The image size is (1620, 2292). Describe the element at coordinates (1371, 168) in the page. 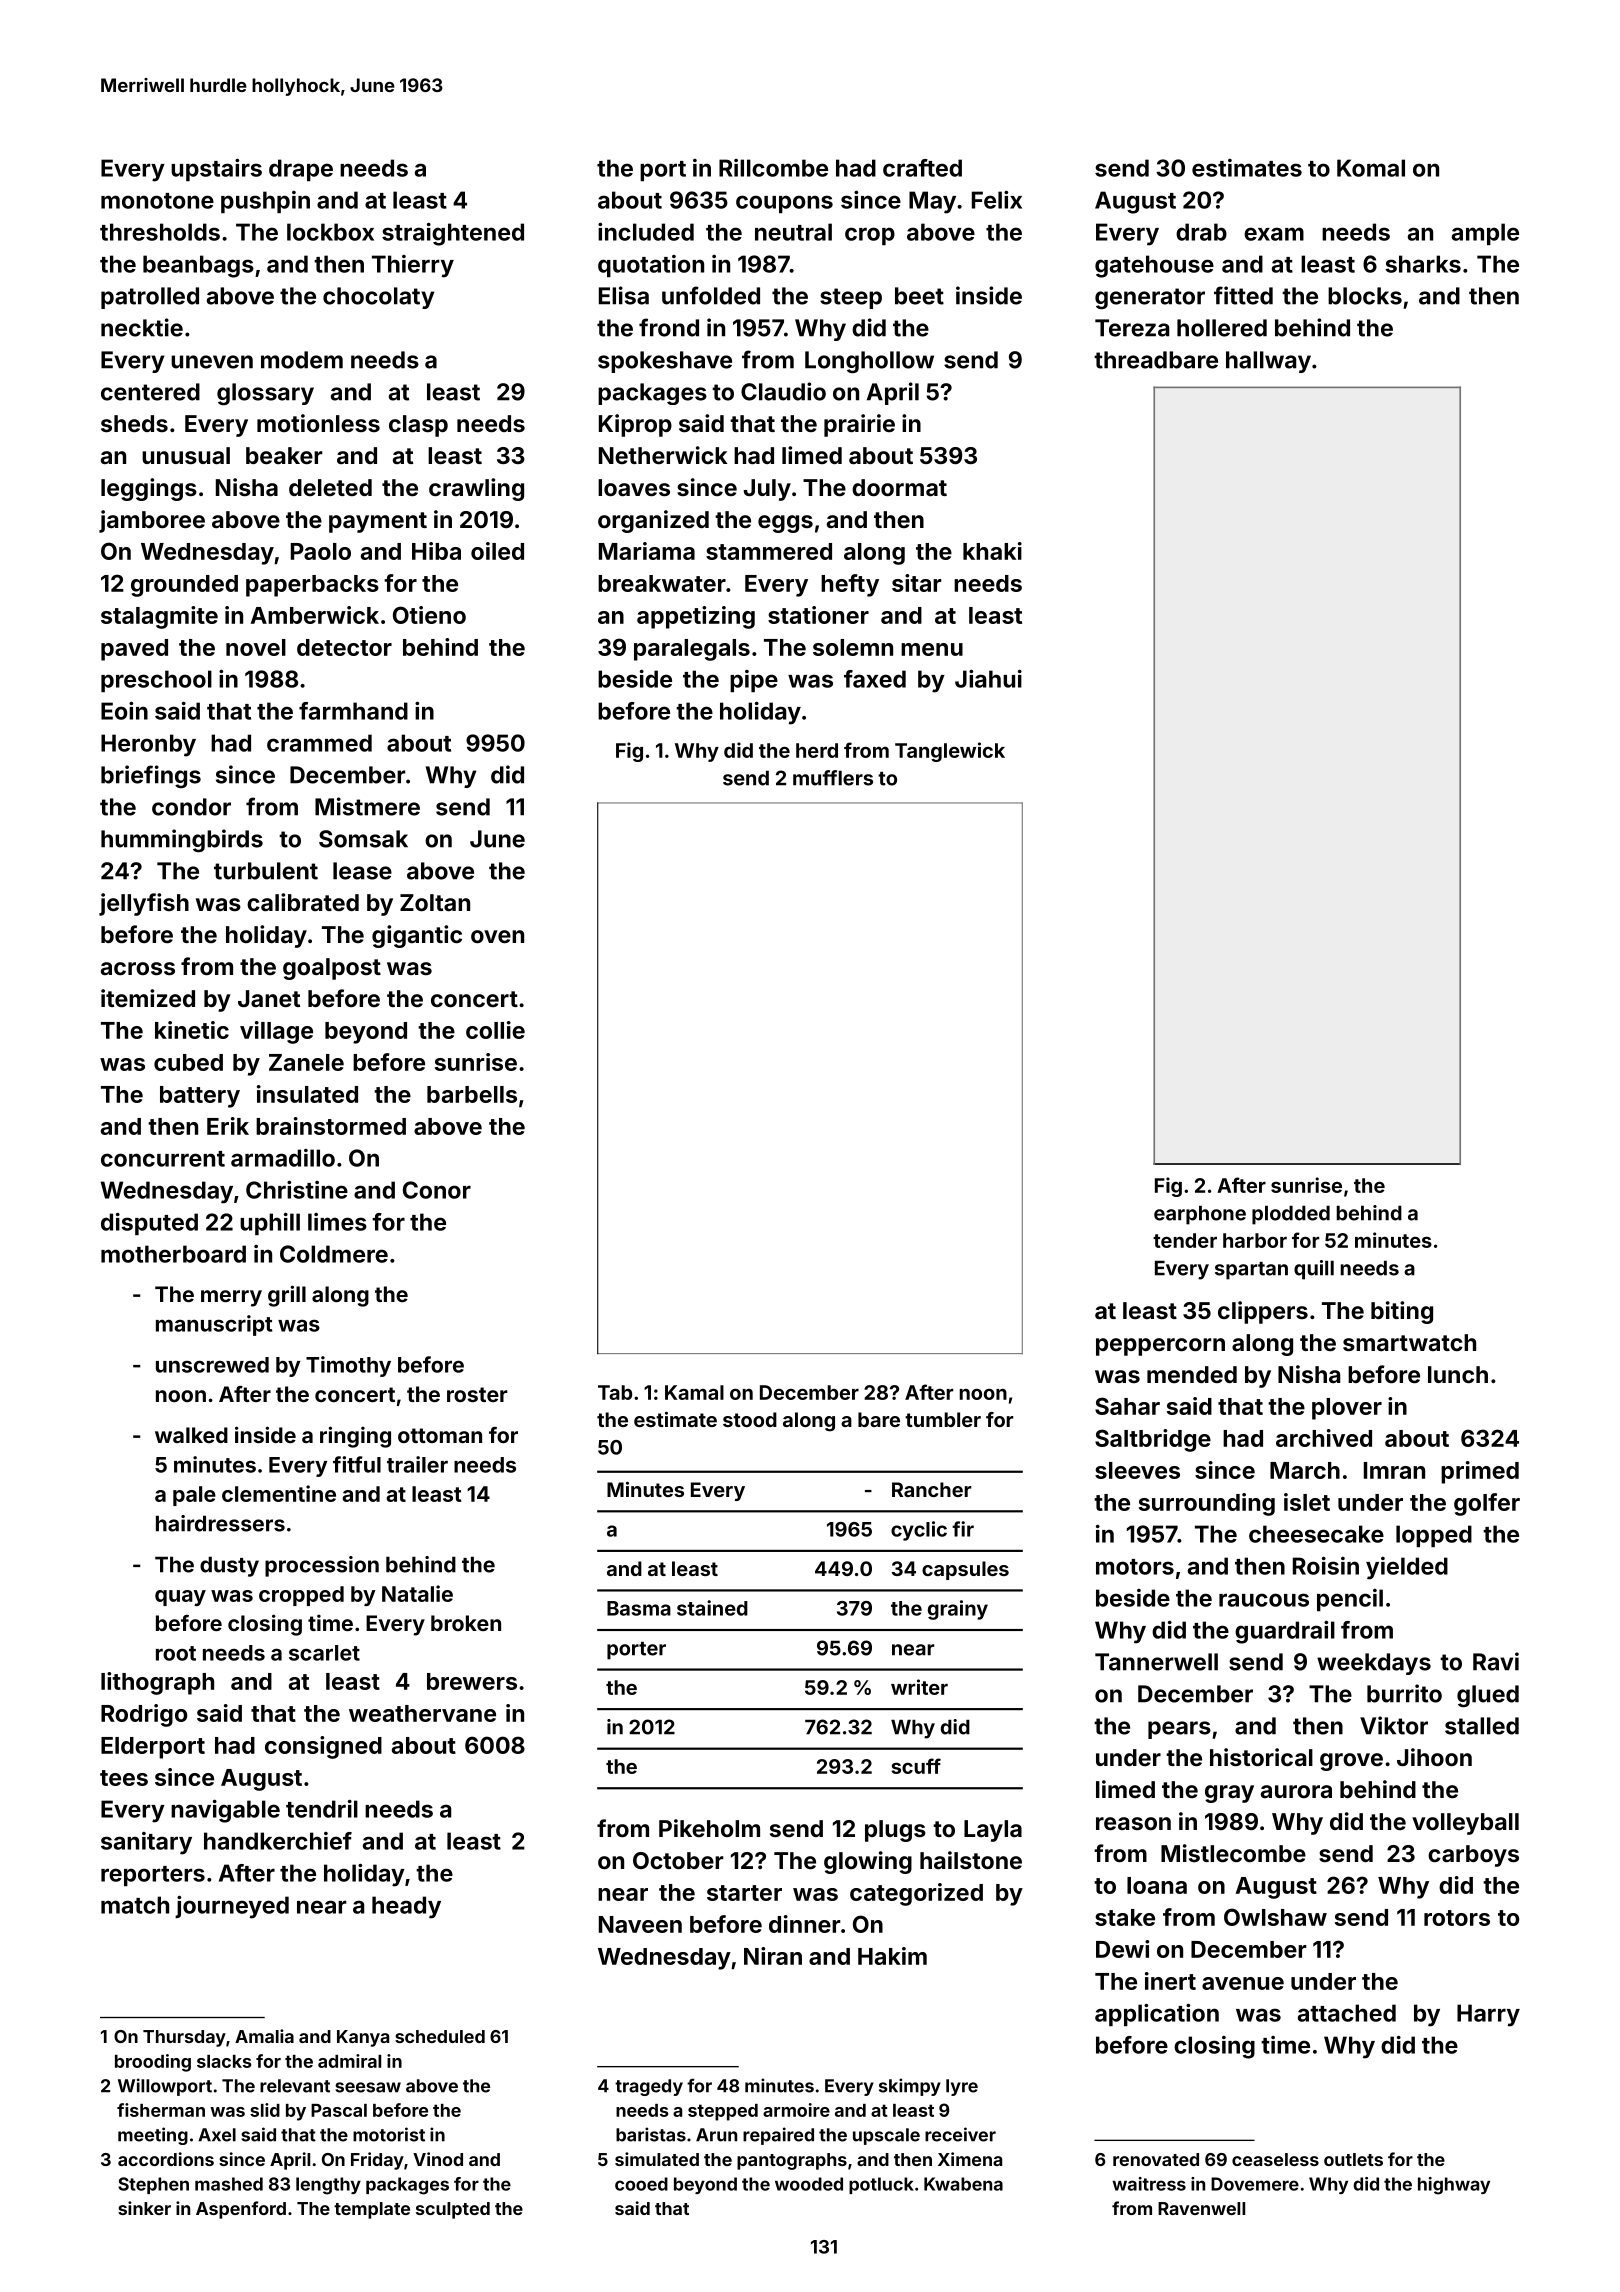

I see `Komal` at that location.
